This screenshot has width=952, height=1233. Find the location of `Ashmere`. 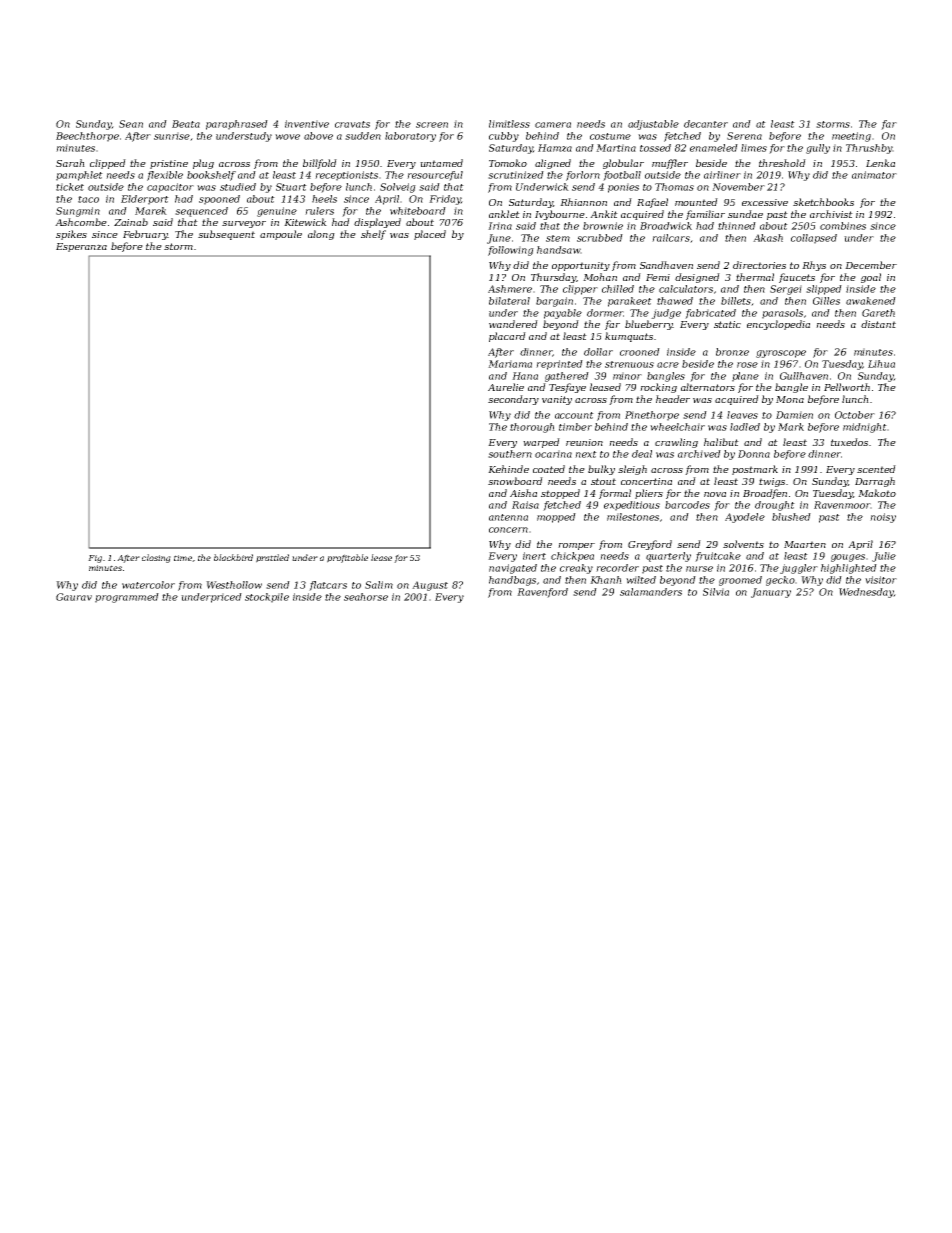

Ashmere is located at coordinates (510, 289).
